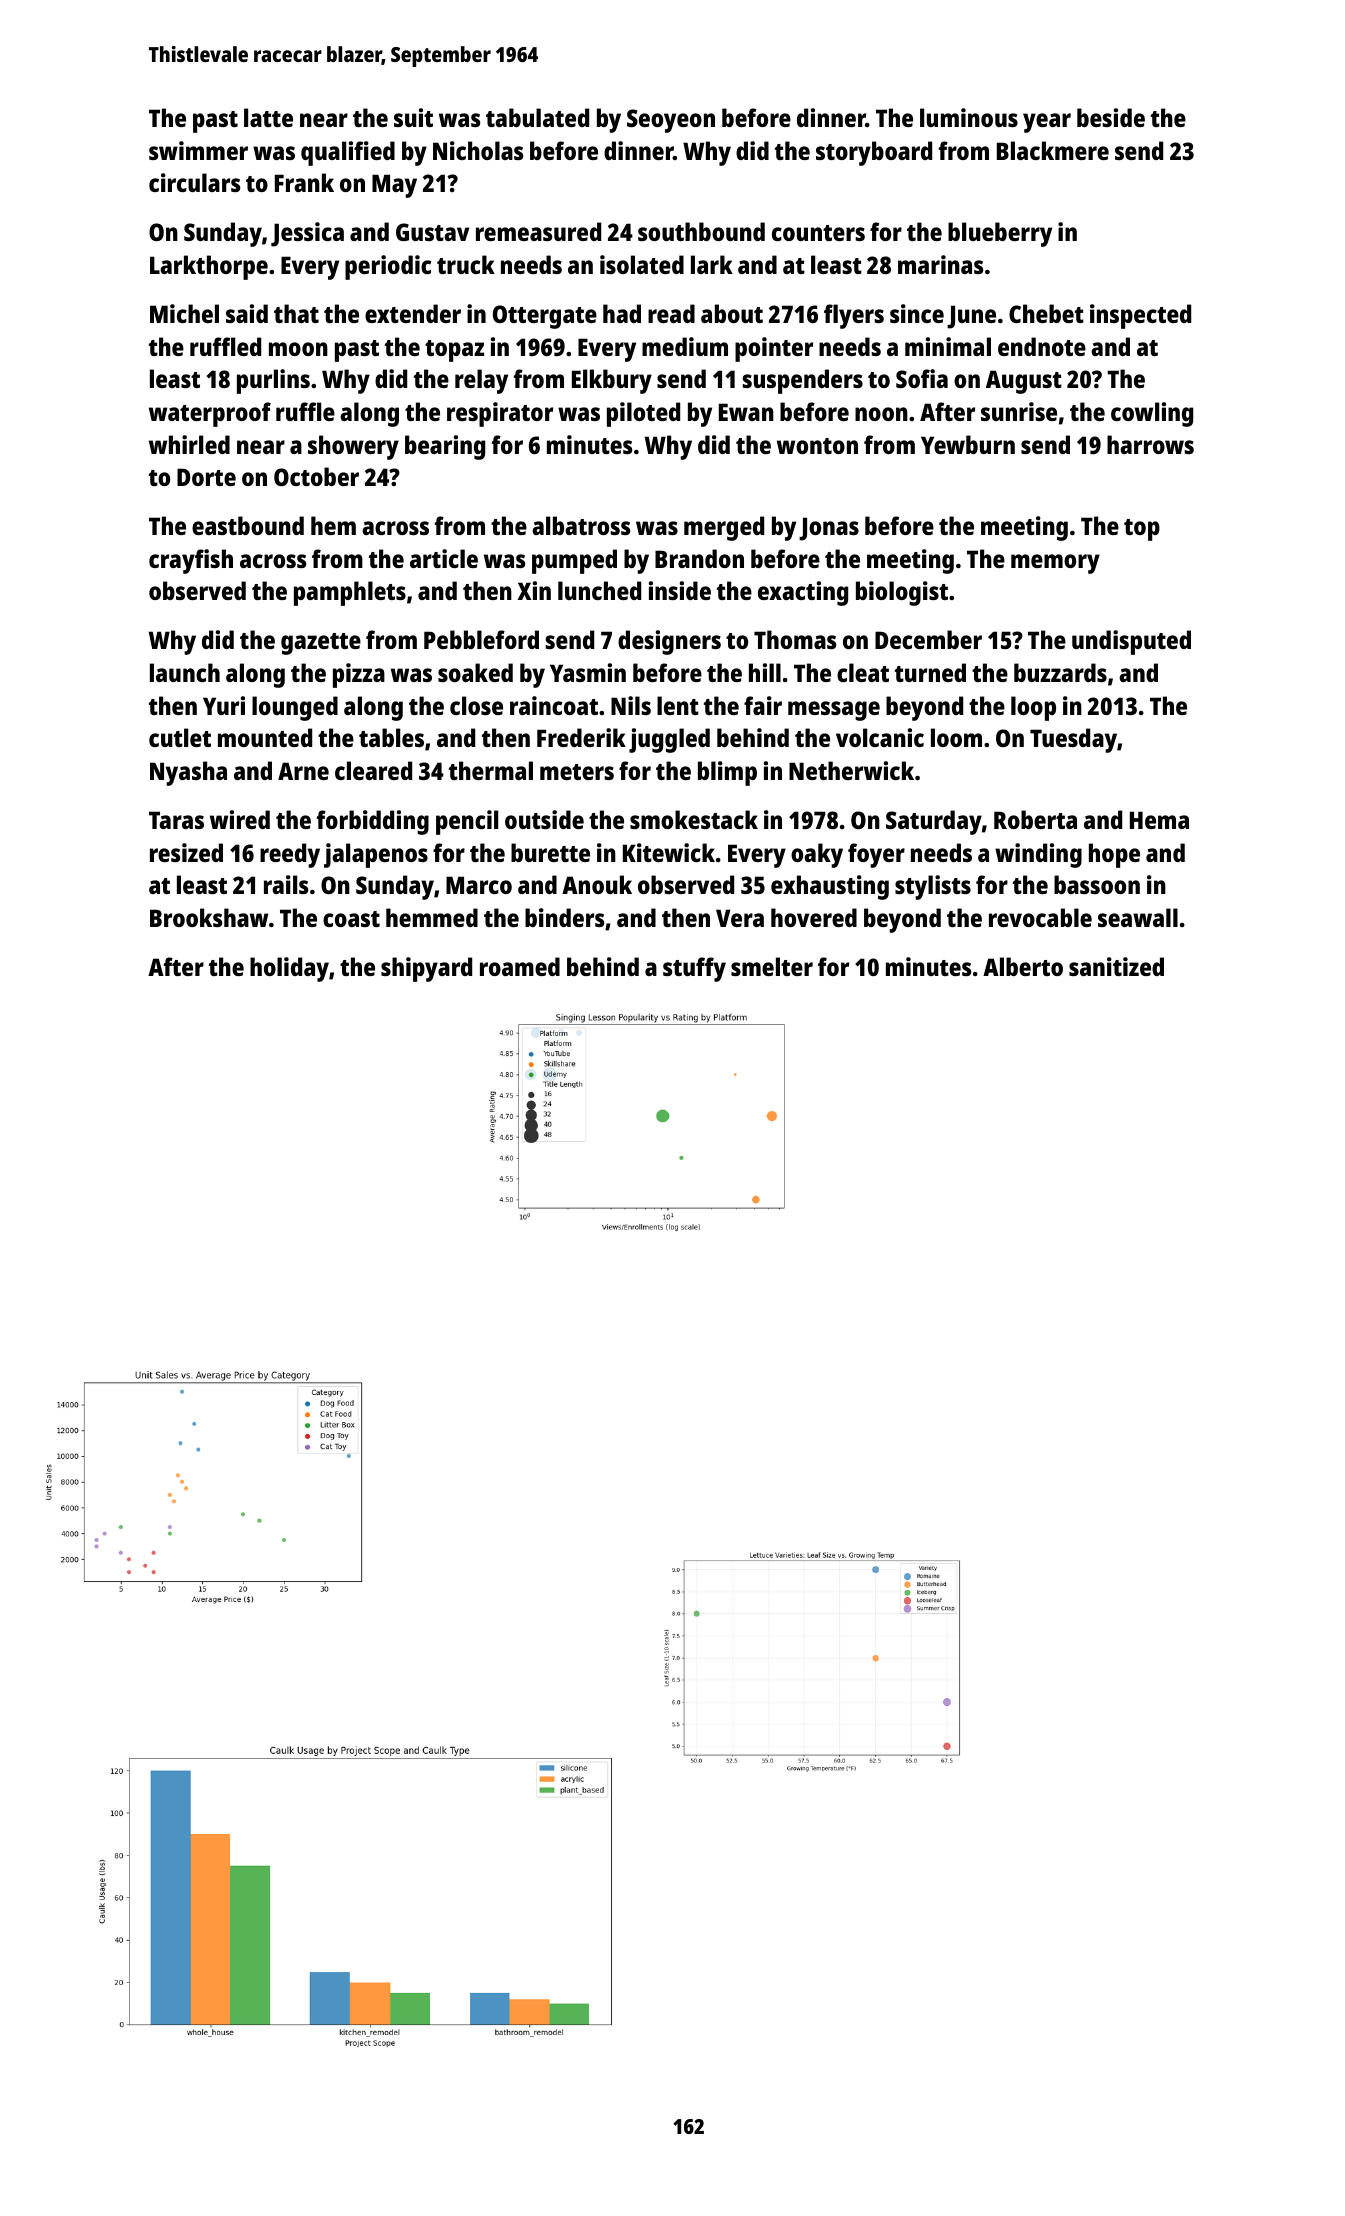 The width and height of the screenshot is (1345, 2216). What do you see at coordinates (248, 525) in the screenshot?
I see `eastbound` at bounding box center [248, 525].
